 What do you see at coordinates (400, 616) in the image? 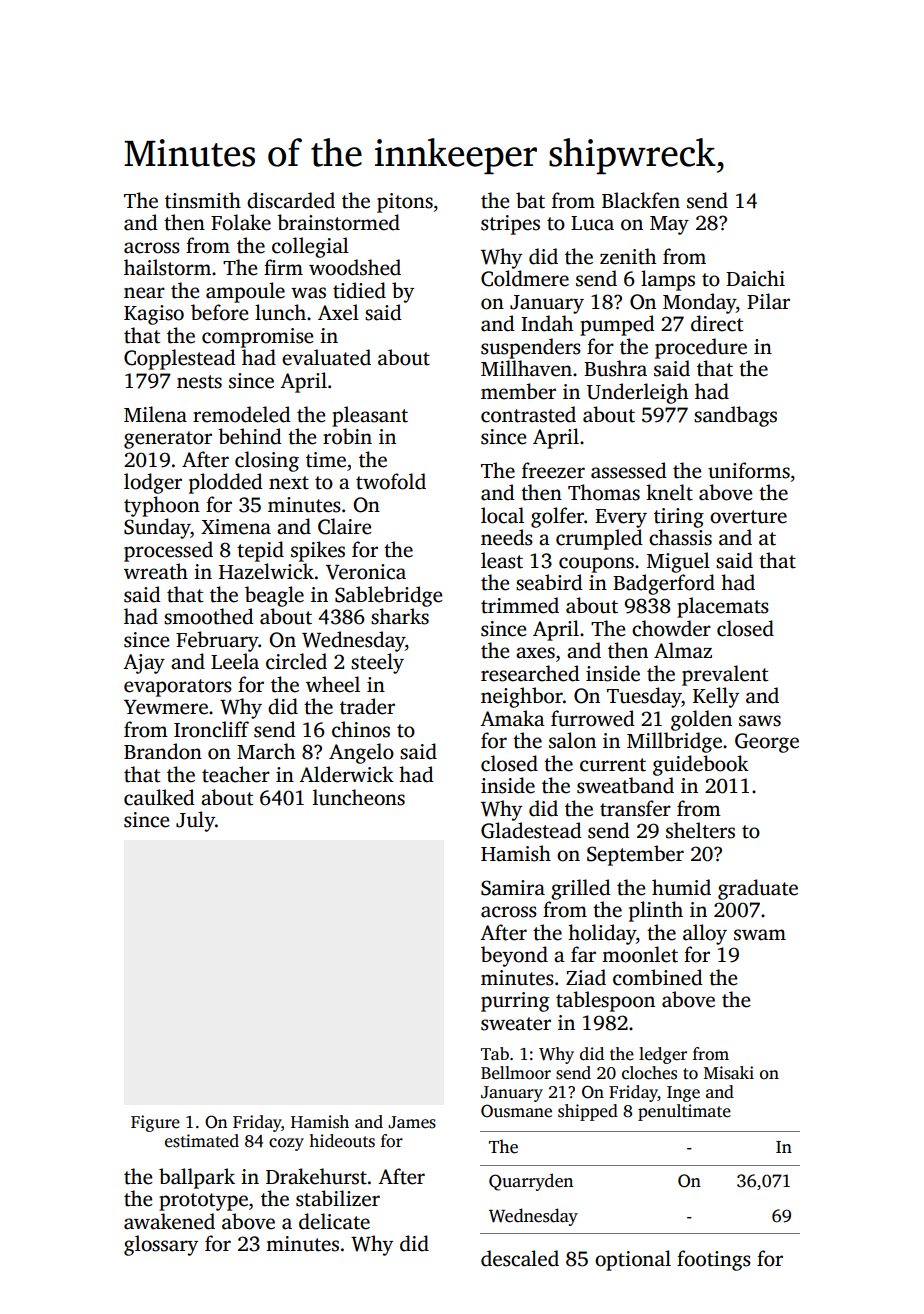
I see `sharks` at bounding box center [400, 616].
